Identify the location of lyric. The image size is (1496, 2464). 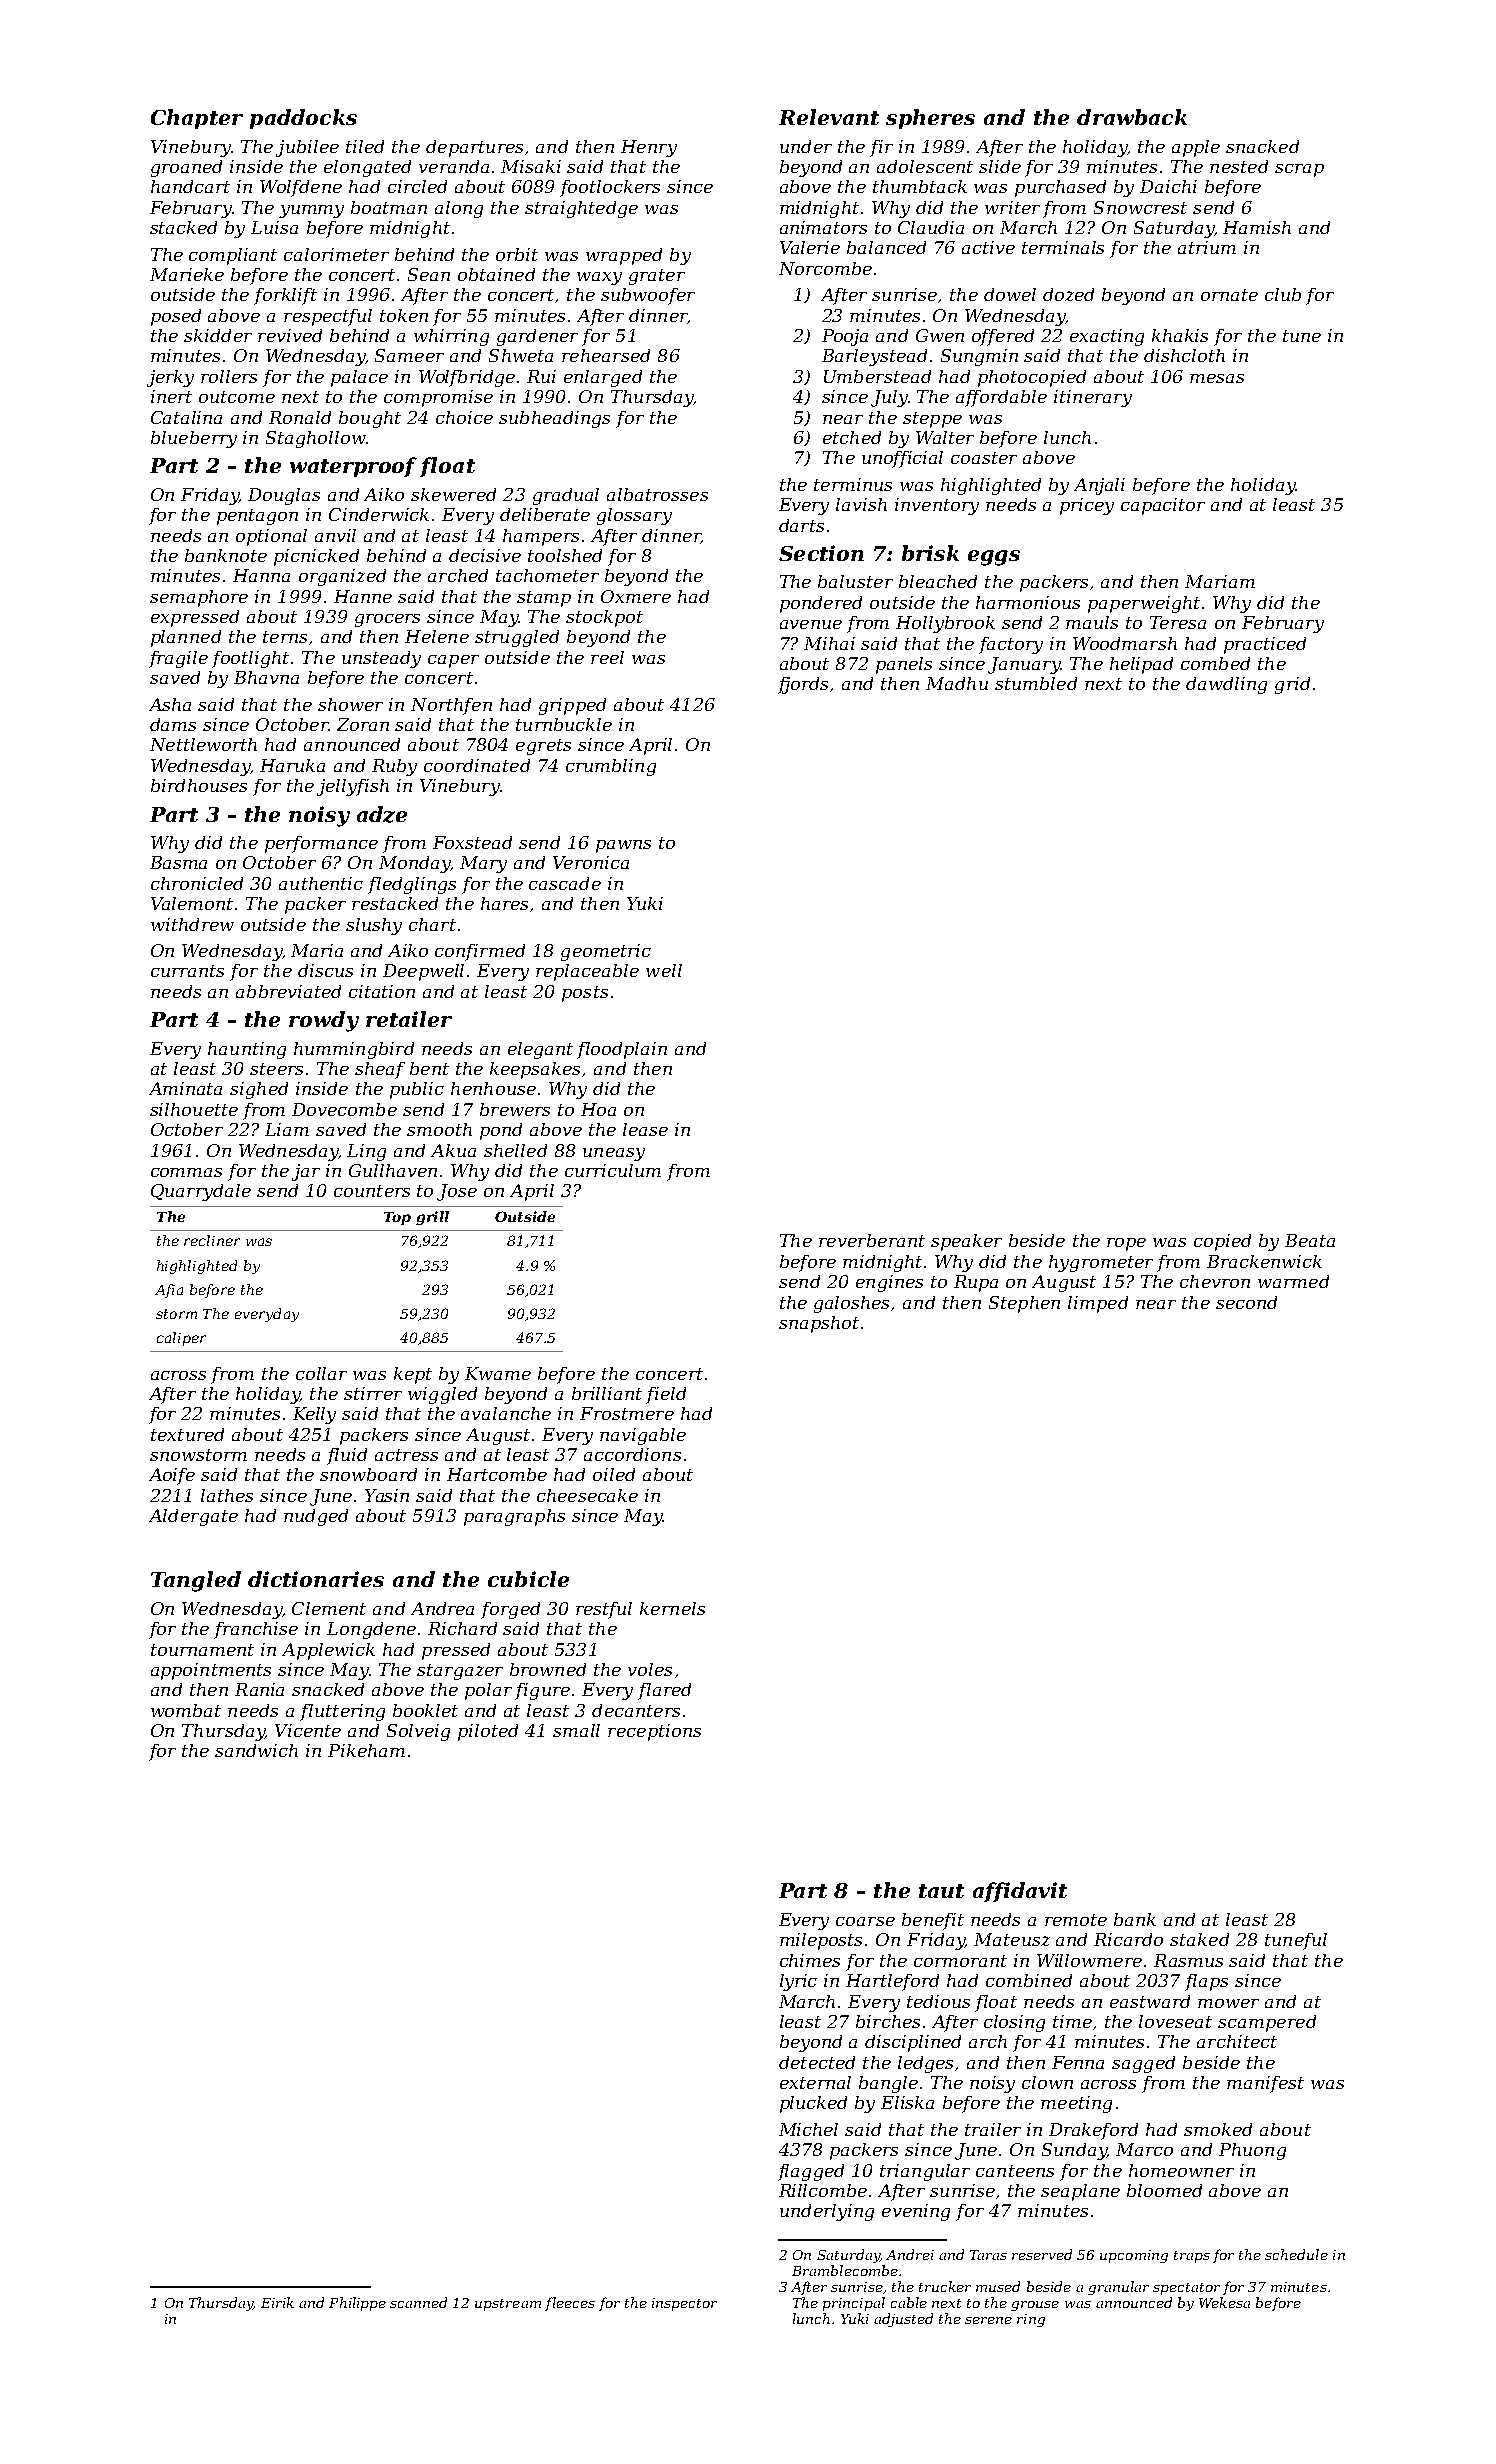
(798, 1982).
